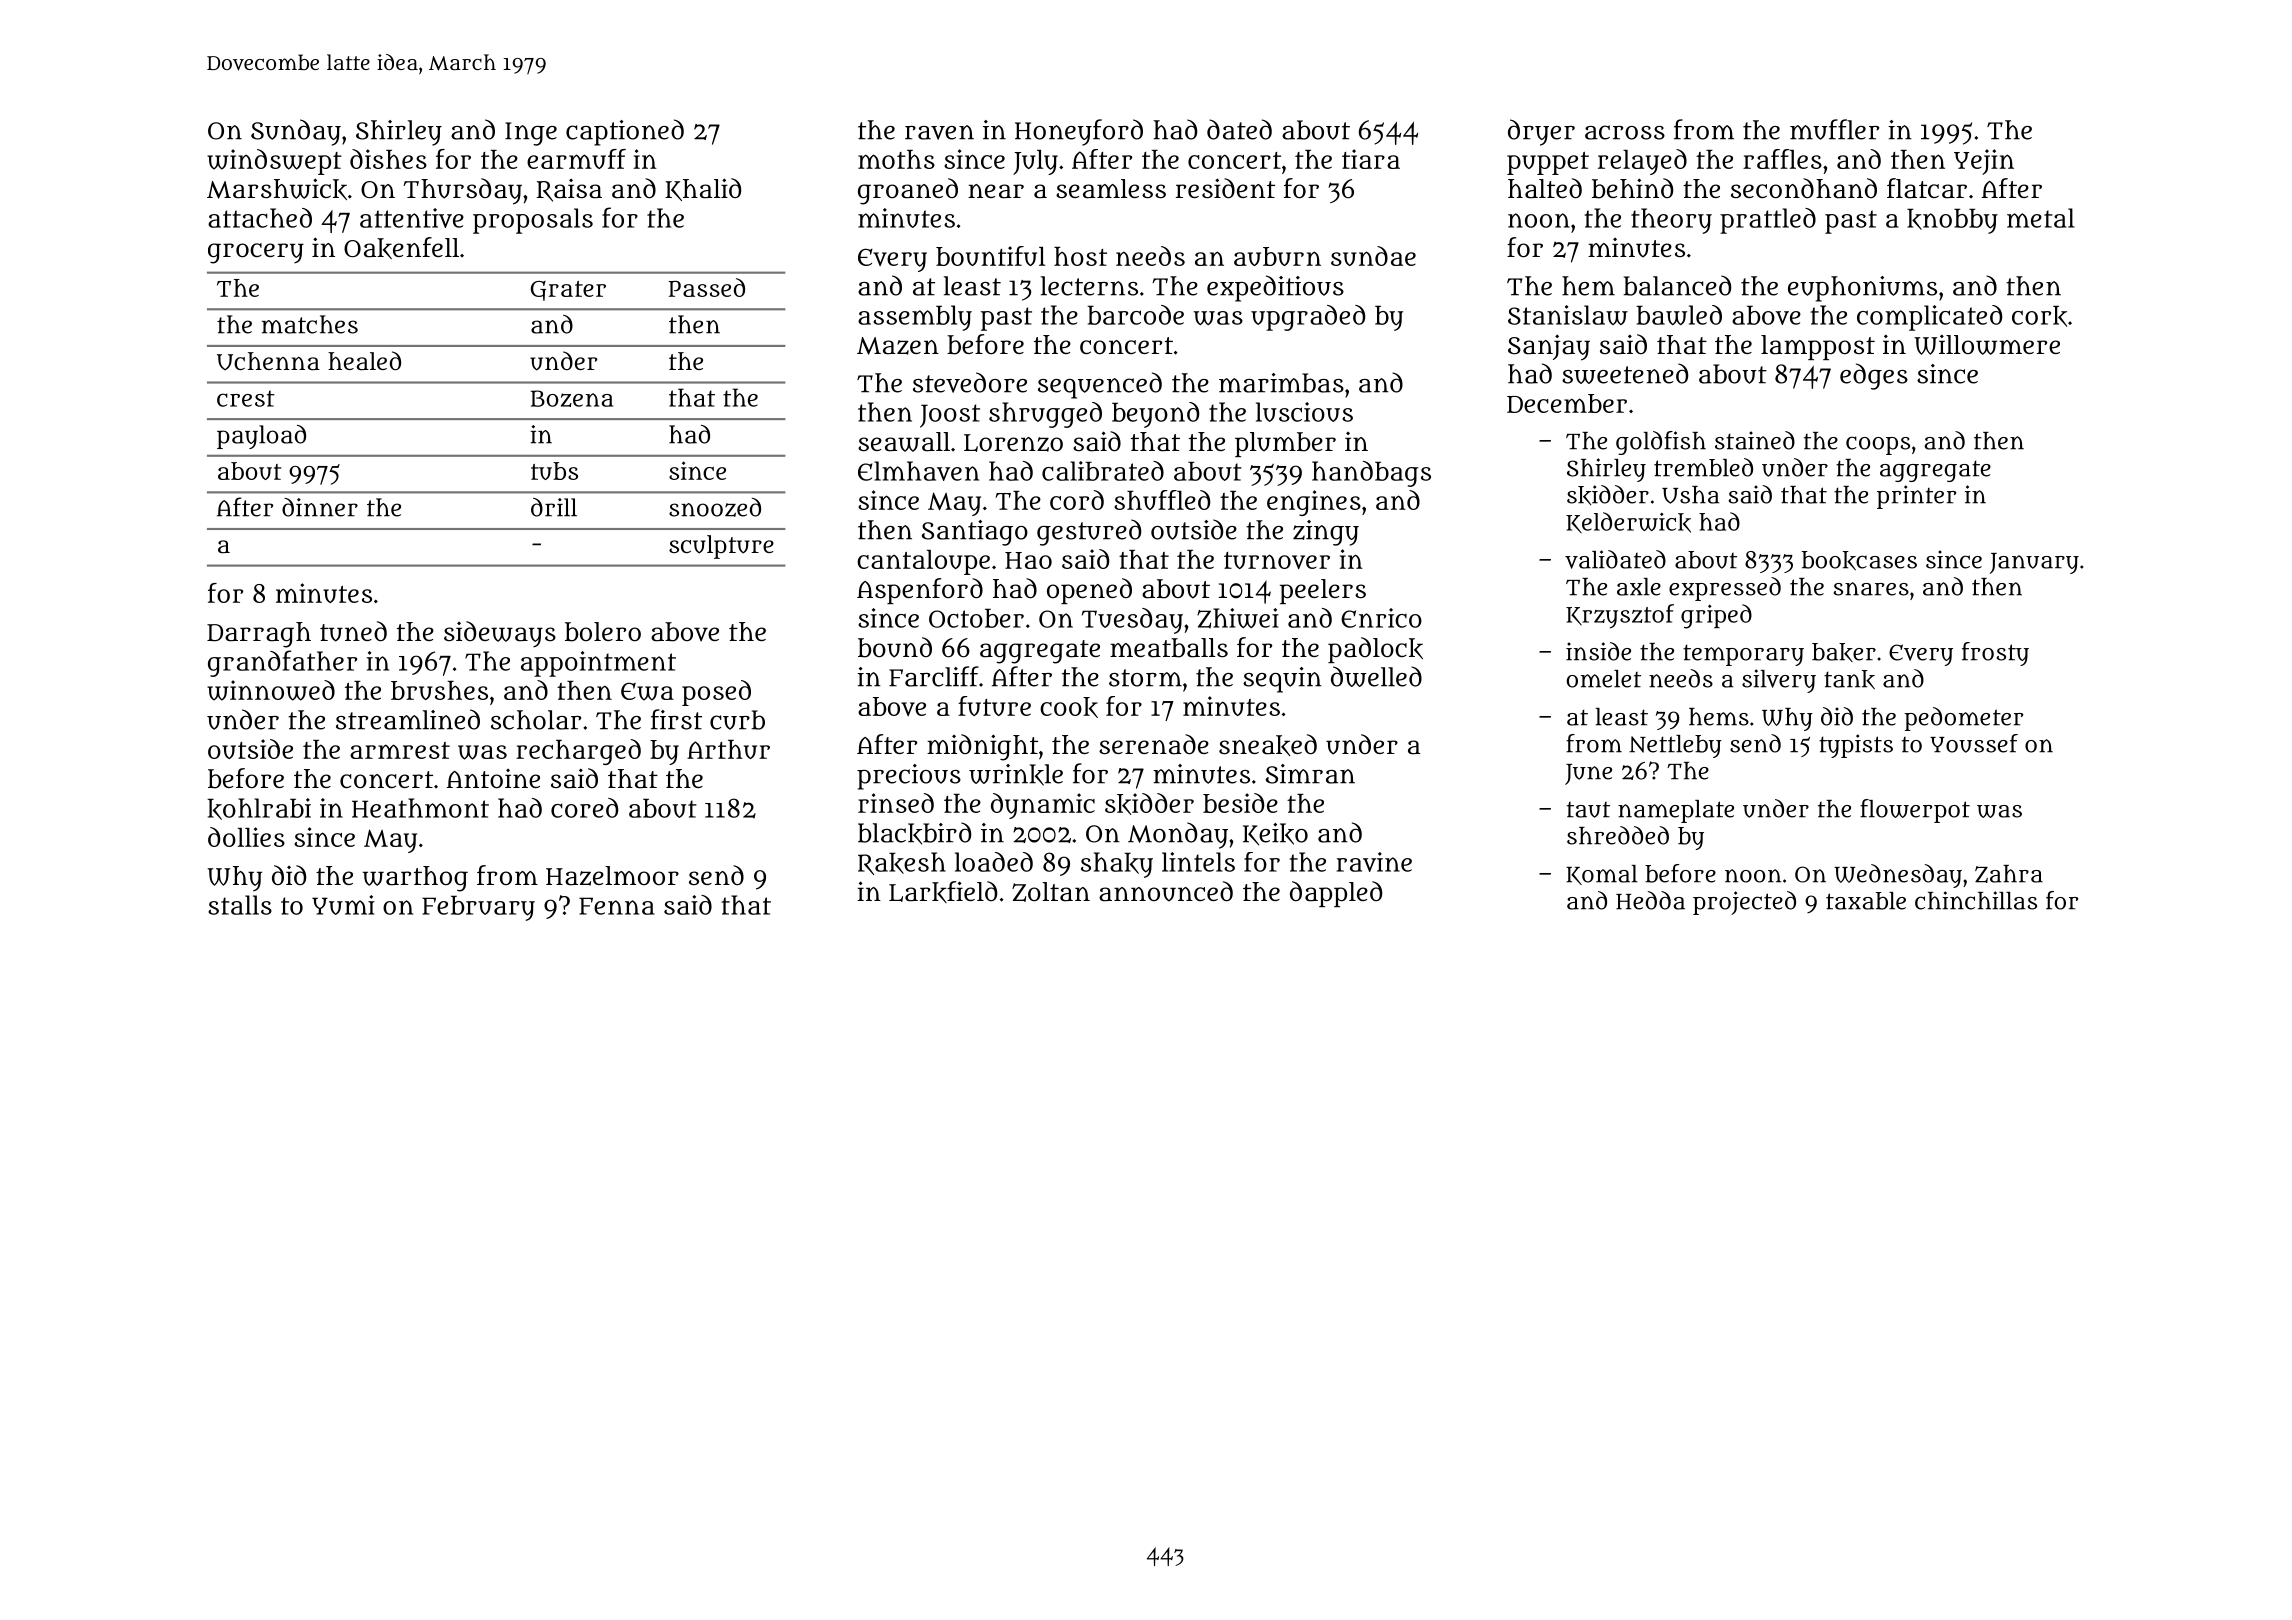 Image resolution: width=2292 pixels, height=1620 pixels. What do you see at coordinates (1135, 315) in the document?
I see `barcode` at bounding box center [1135, 315].
